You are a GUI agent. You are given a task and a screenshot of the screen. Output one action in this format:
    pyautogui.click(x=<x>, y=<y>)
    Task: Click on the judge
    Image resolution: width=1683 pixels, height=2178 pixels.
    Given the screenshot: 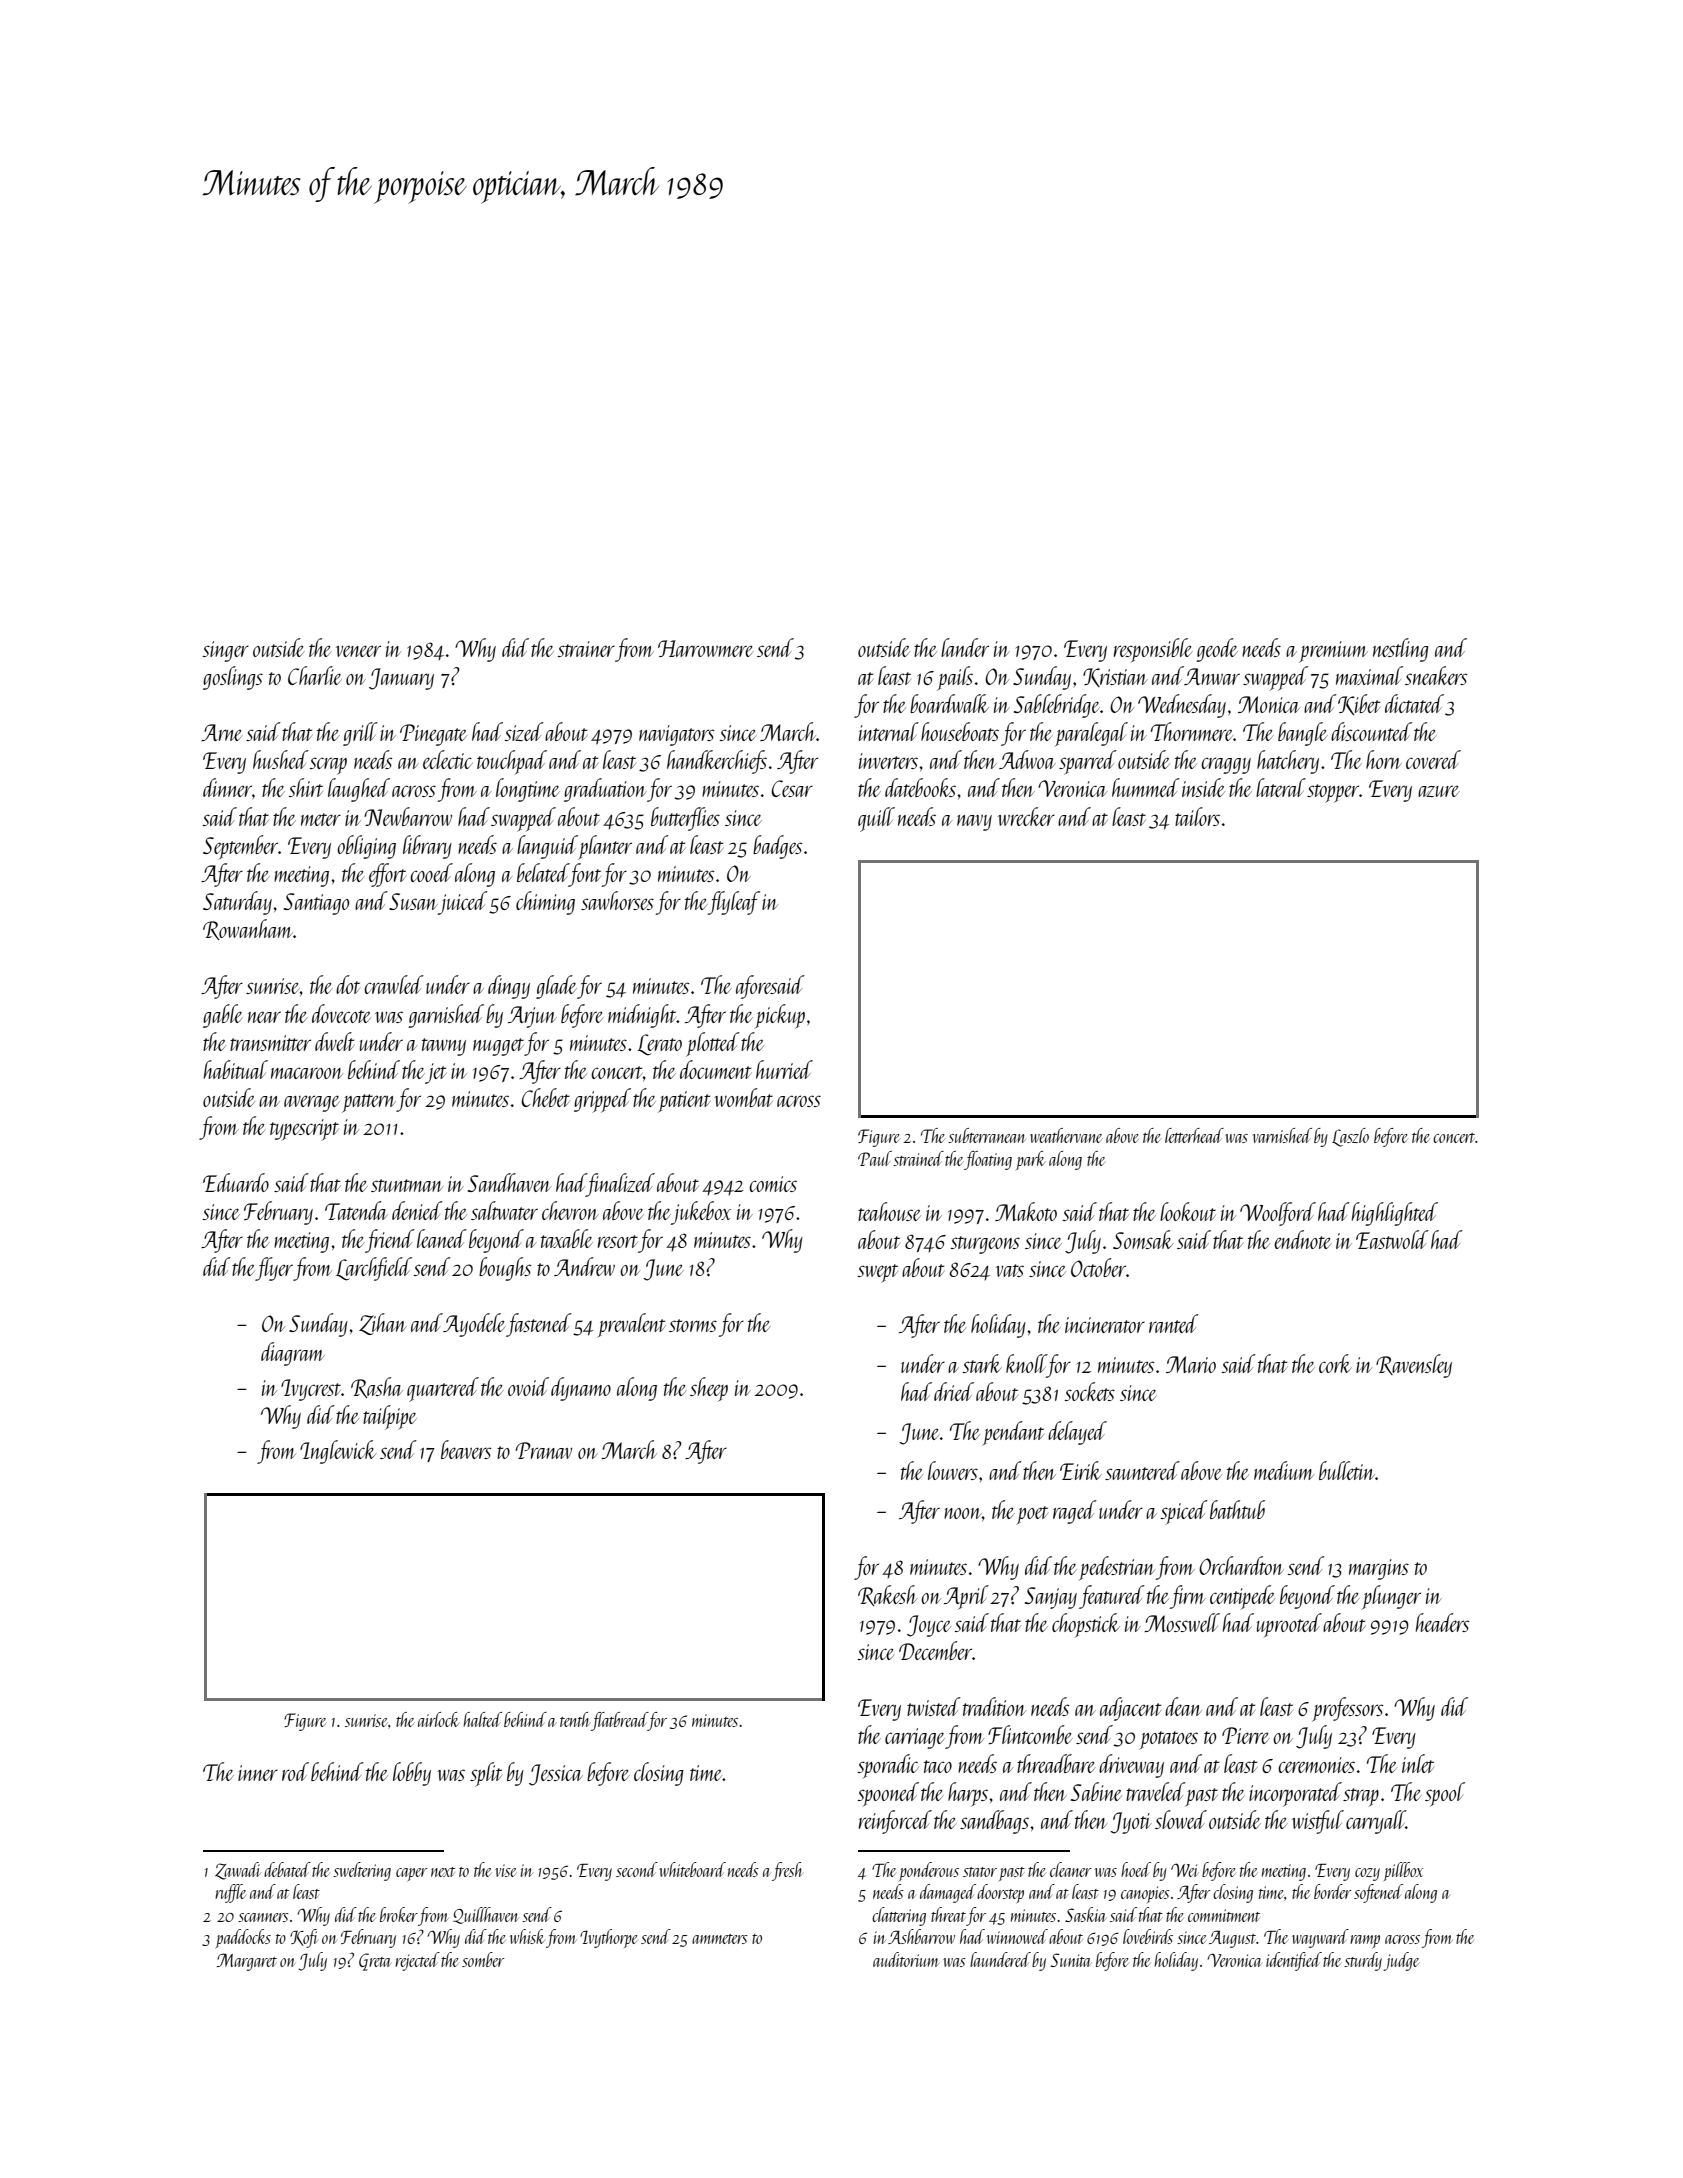 What is the action you would take?
    pyautogui.click(x=1401, y=1961)
